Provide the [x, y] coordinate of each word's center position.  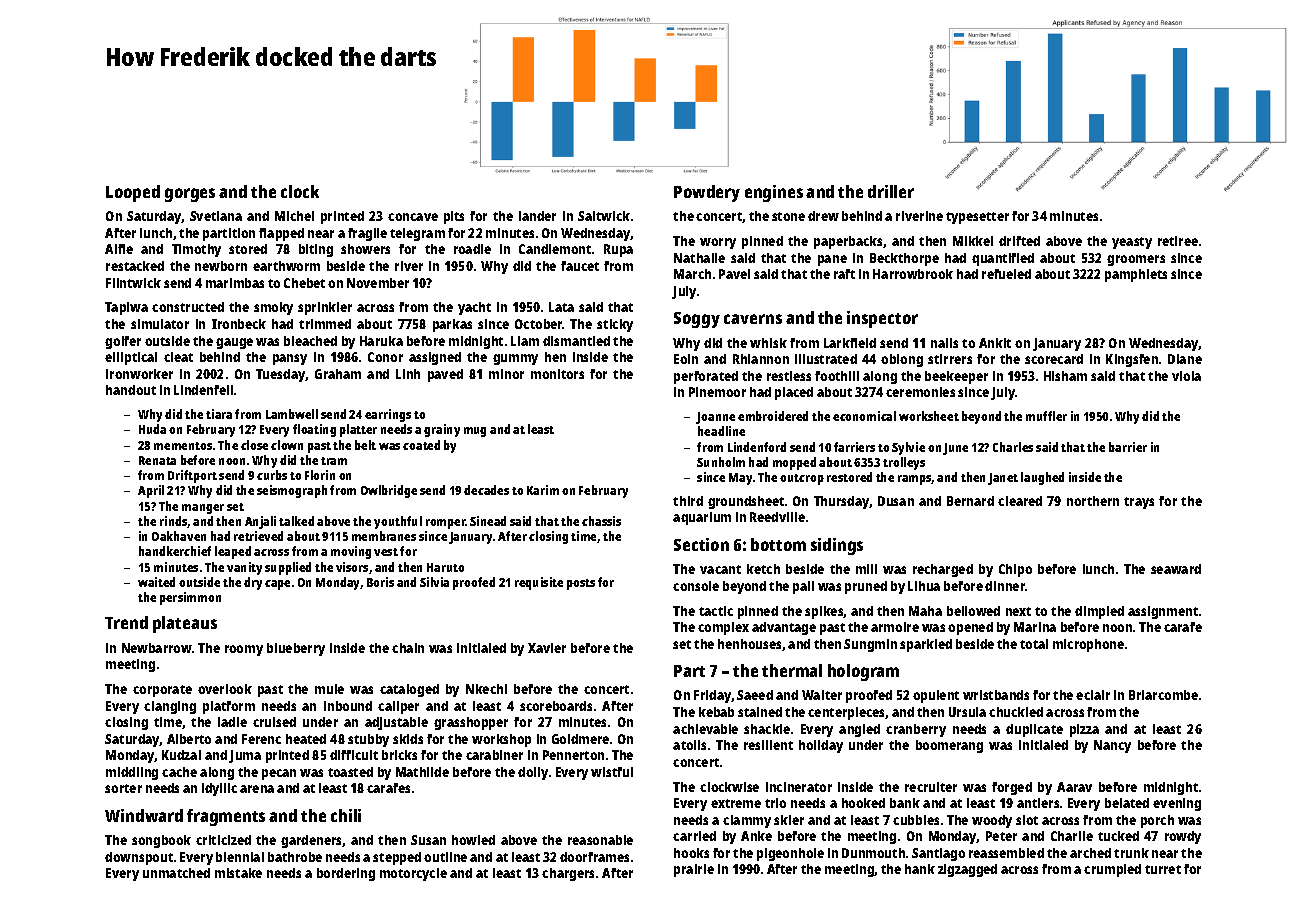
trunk [1131, 853]
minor [506, 374]
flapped [281, 234]
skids [408, 739]
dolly [533, 773]
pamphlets [1136, 275]
